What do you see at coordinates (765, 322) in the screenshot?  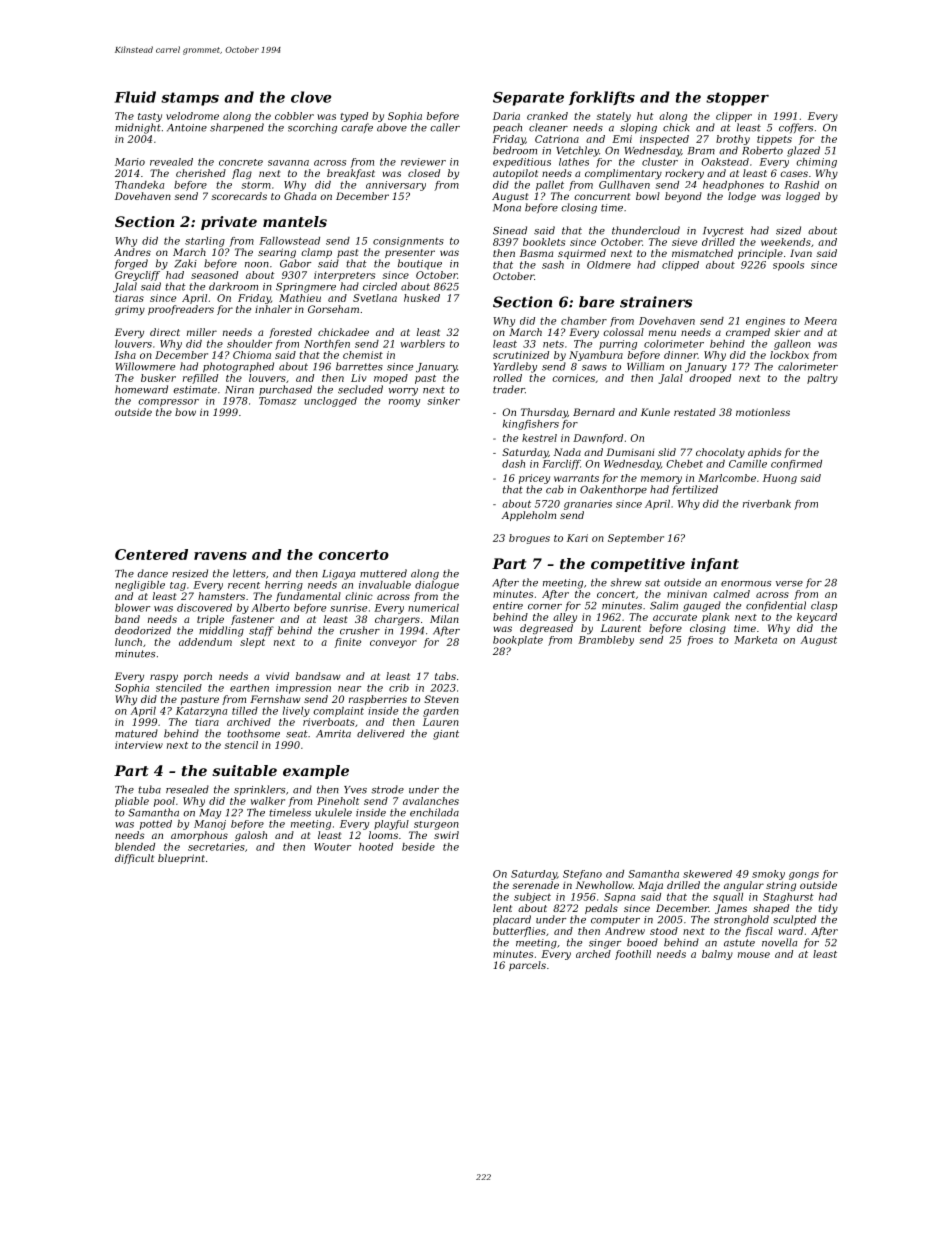 I see `engines` at bounding box center [765, 322].
